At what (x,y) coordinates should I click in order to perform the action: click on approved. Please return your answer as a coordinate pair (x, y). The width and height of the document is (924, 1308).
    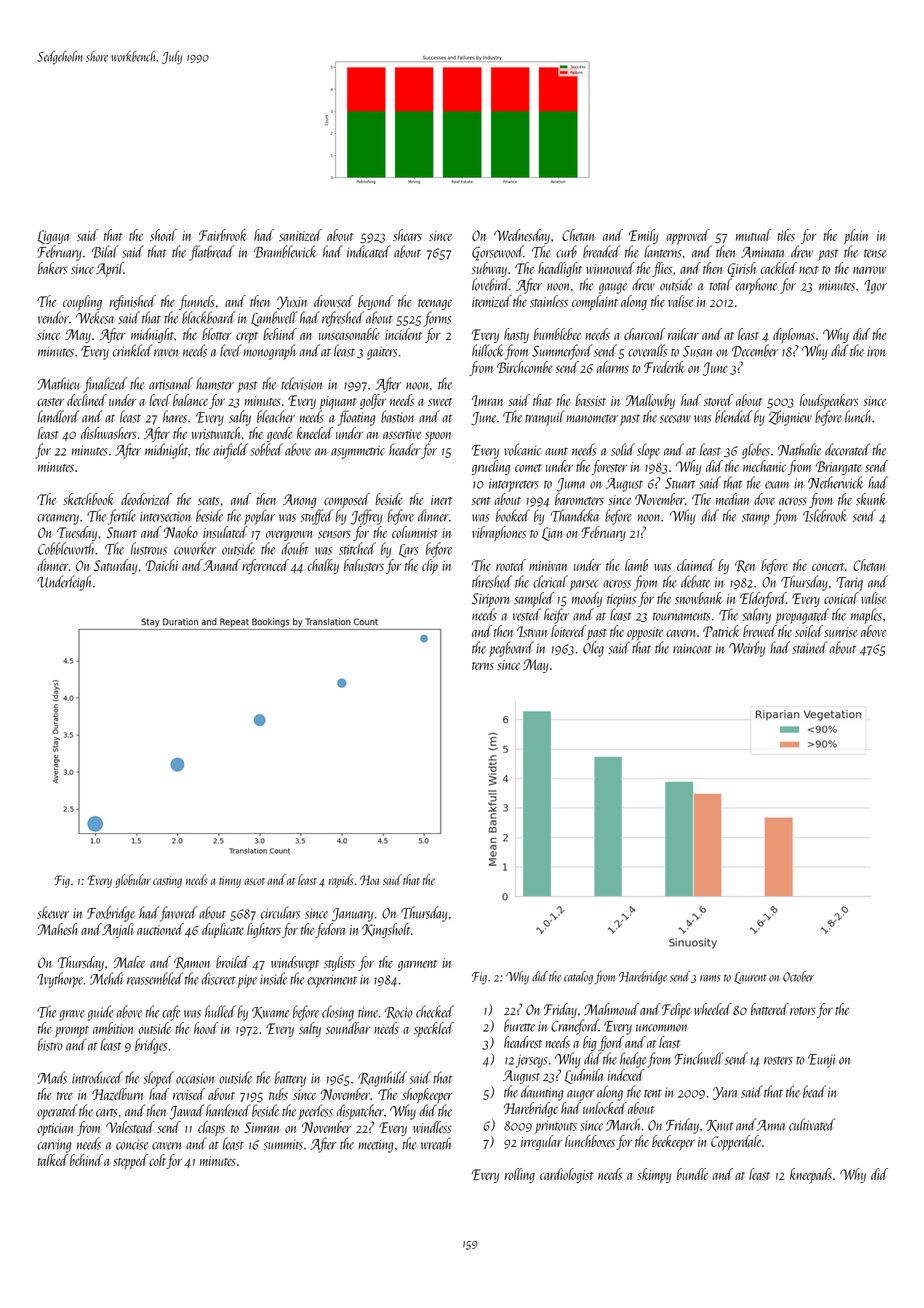
    Looking at the image, I should click on (688, 236).
